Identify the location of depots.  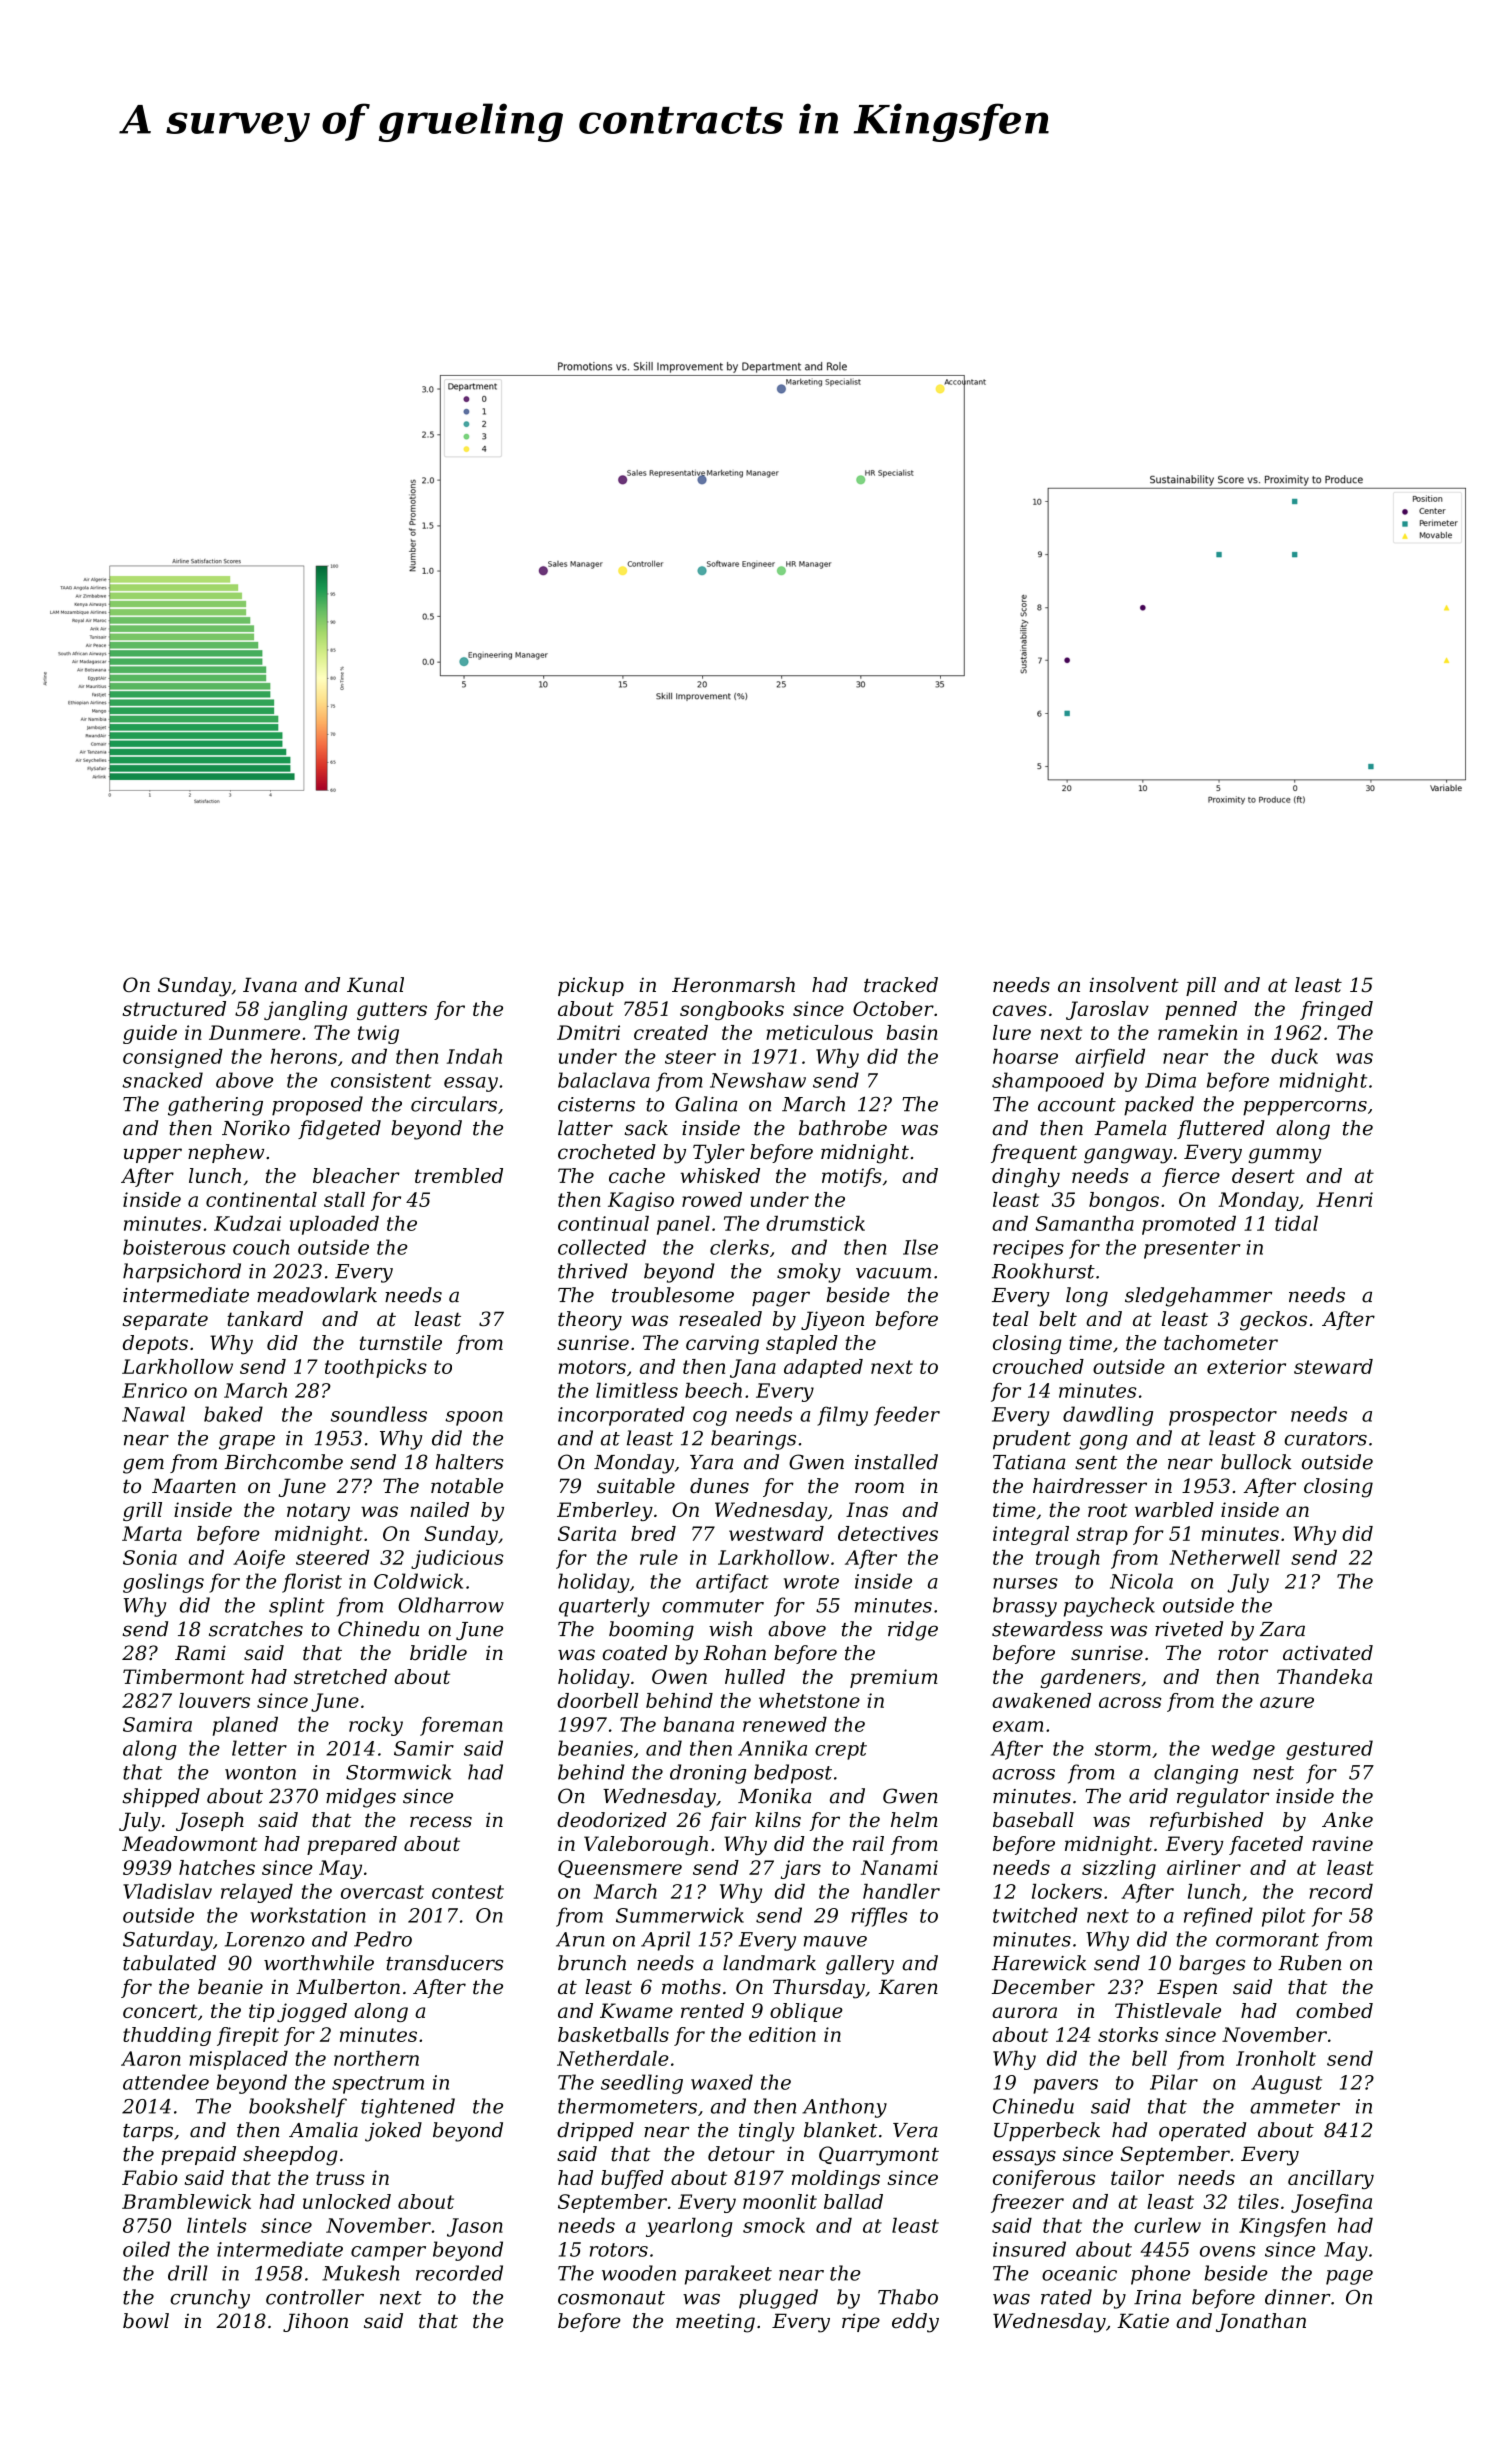
(155, 1344).
